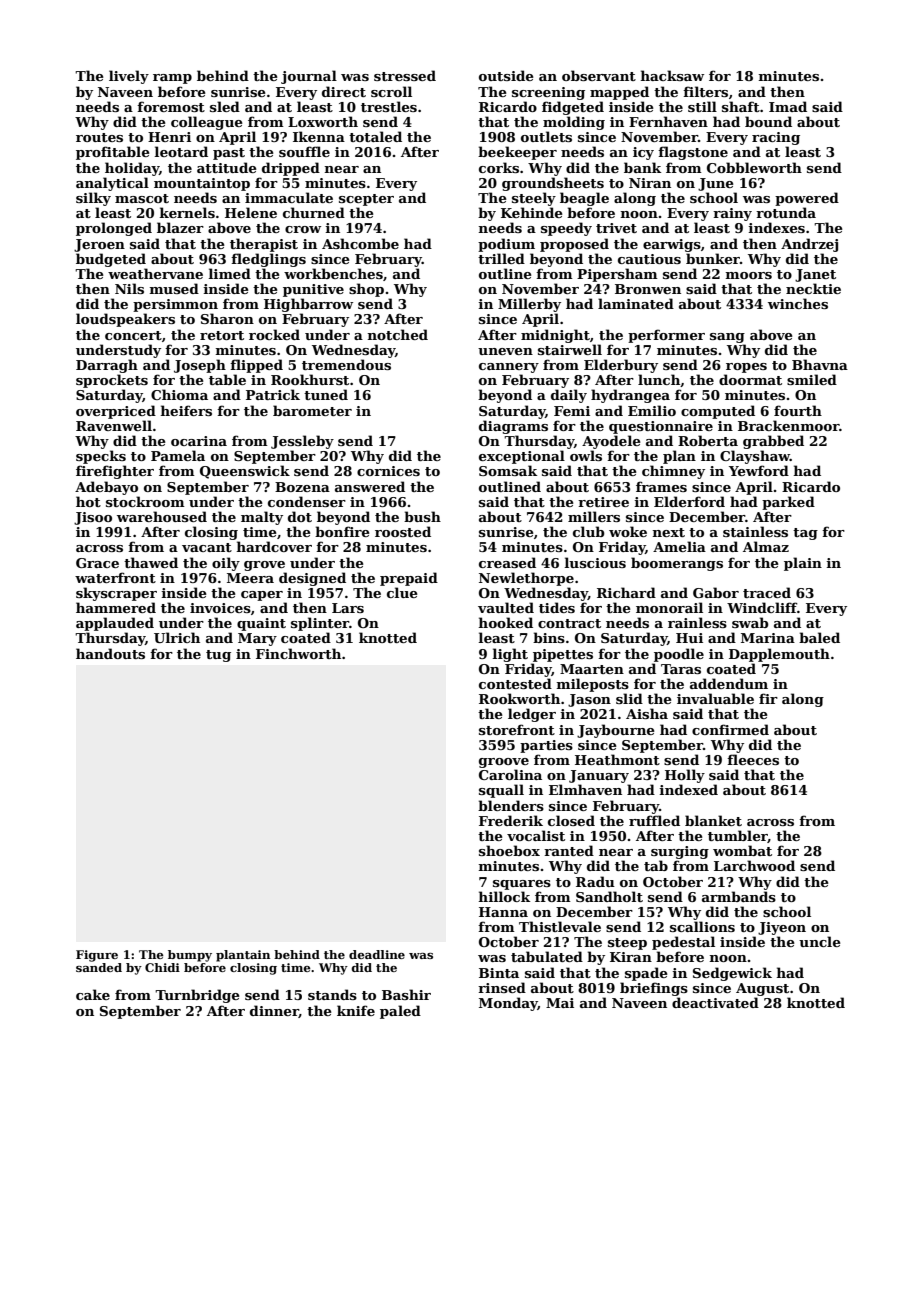 This screenshot has width=924, height=1314. What do you see at coordinates (112, 184) in the screenshot?
I see `analytical` at bounding box center [112, 184].
